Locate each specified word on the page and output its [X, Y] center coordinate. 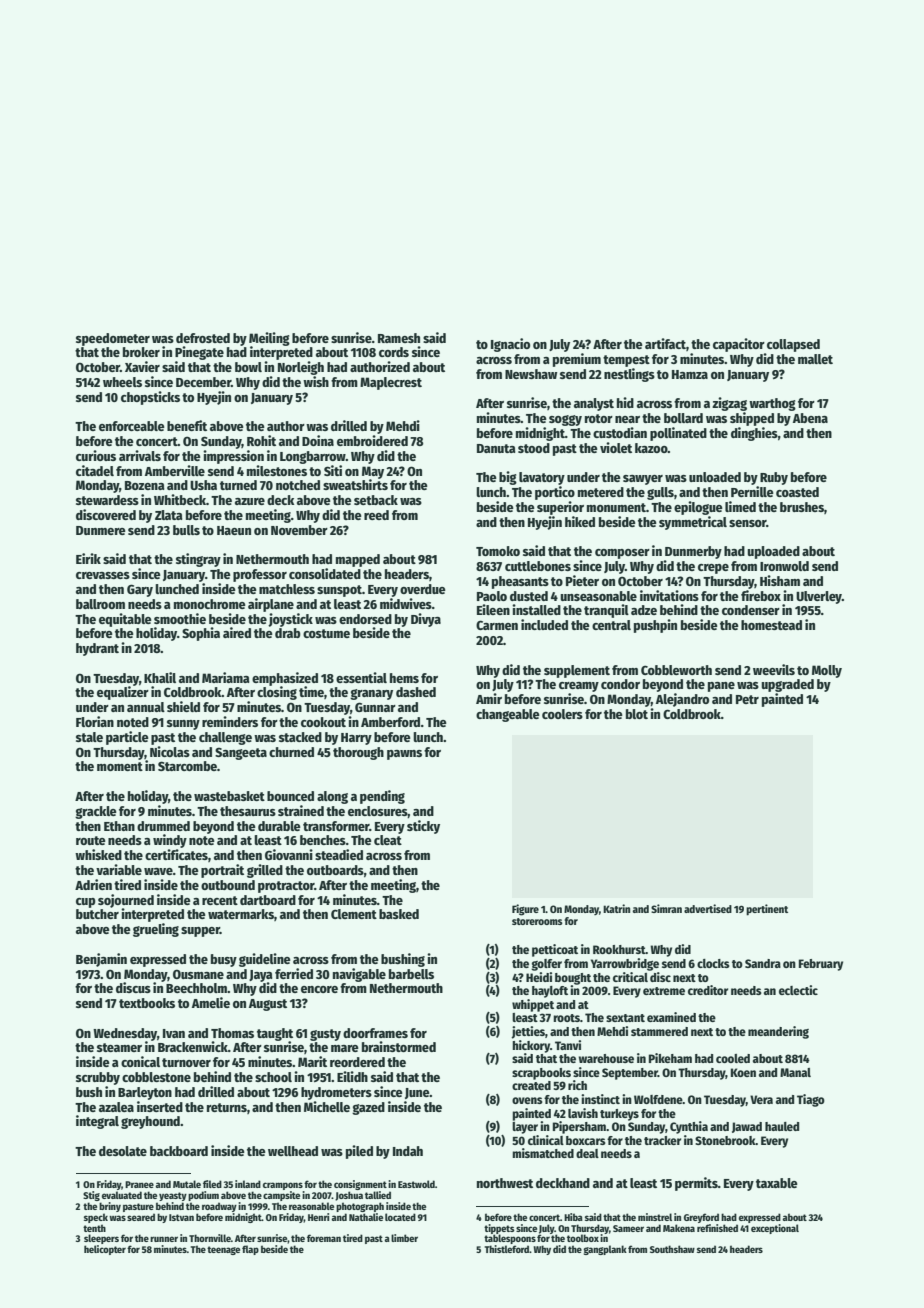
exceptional [775, 1229]
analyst [594, 404]
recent [220, 900]
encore [319, 989]
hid [625, 402]
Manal [795, 1072]
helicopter [105, 1250]
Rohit [261, 440]
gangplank [605, 1250]
